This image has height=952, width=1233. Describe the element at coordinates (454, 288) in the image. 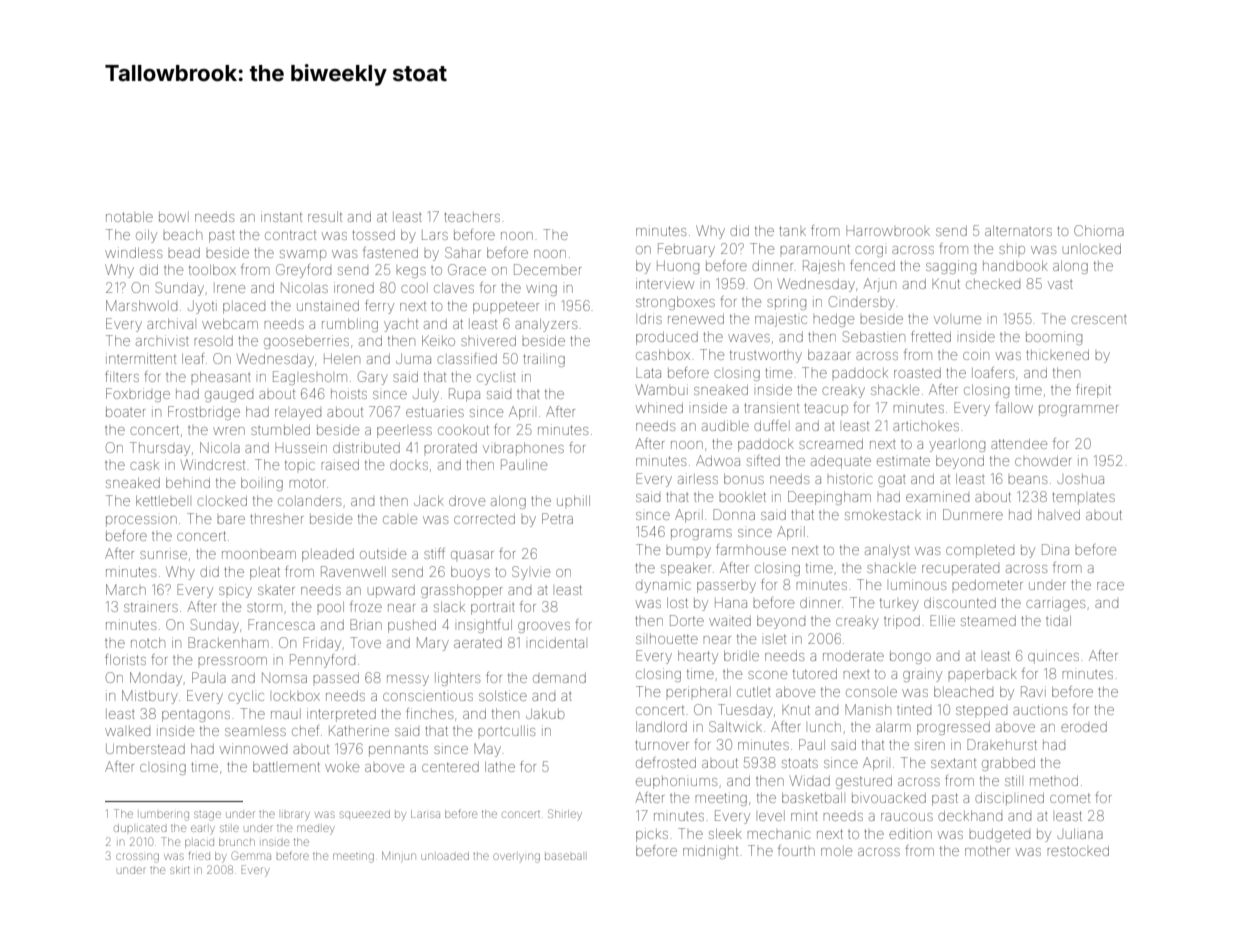

I see `claves` at that location.
